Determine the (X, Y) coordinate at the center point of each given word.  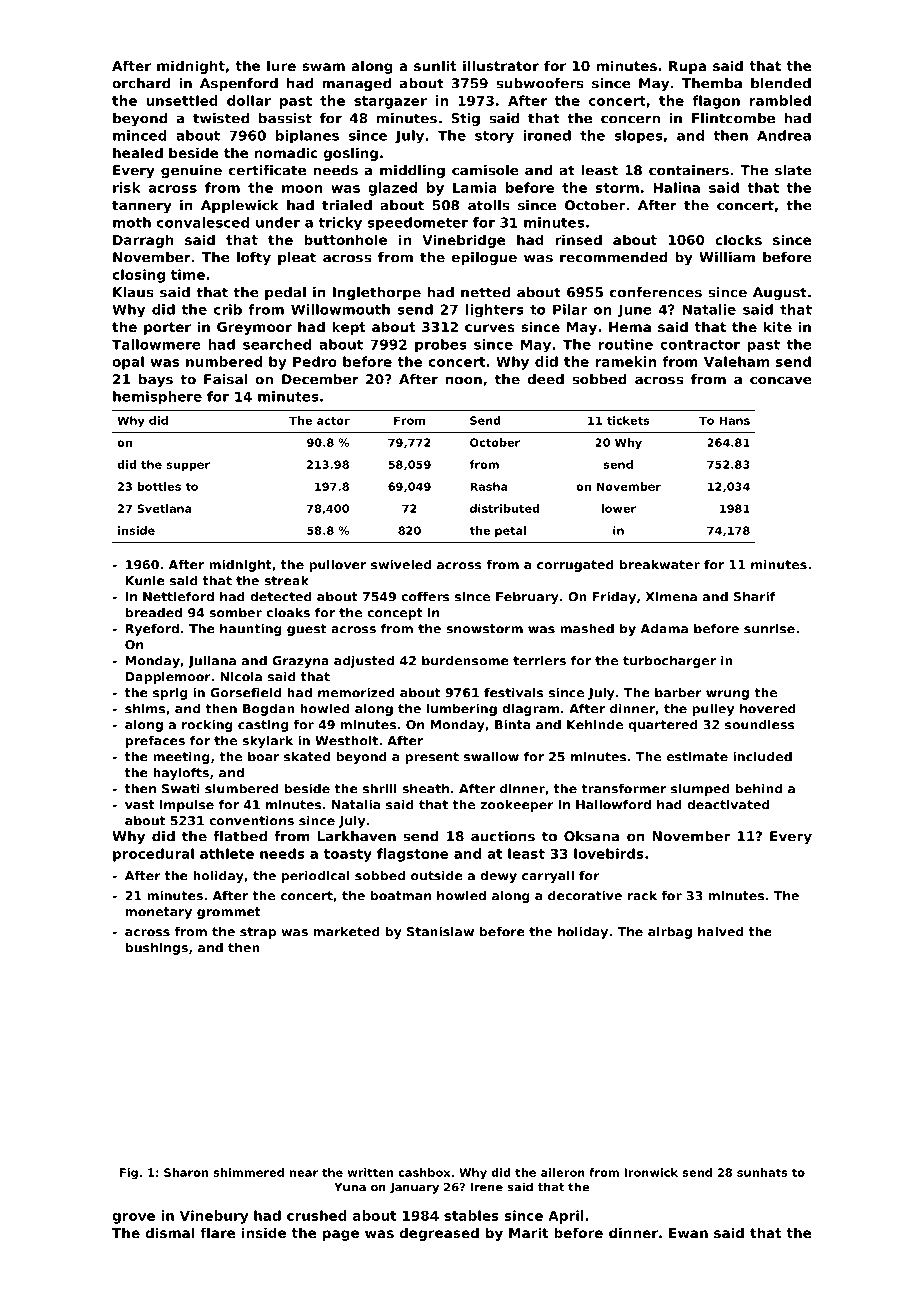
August (780, 293)
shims (145, 708)
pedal (285, 293)
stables (471, 1215)
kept (349, 328)
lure (281, 65)
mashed (587, 628)
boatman (401, 895)
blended (781, 83)
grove (133, 1218)
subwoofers (540, 83)
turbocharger (669, 661)
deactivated (728, 804)
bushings (157, 948)
